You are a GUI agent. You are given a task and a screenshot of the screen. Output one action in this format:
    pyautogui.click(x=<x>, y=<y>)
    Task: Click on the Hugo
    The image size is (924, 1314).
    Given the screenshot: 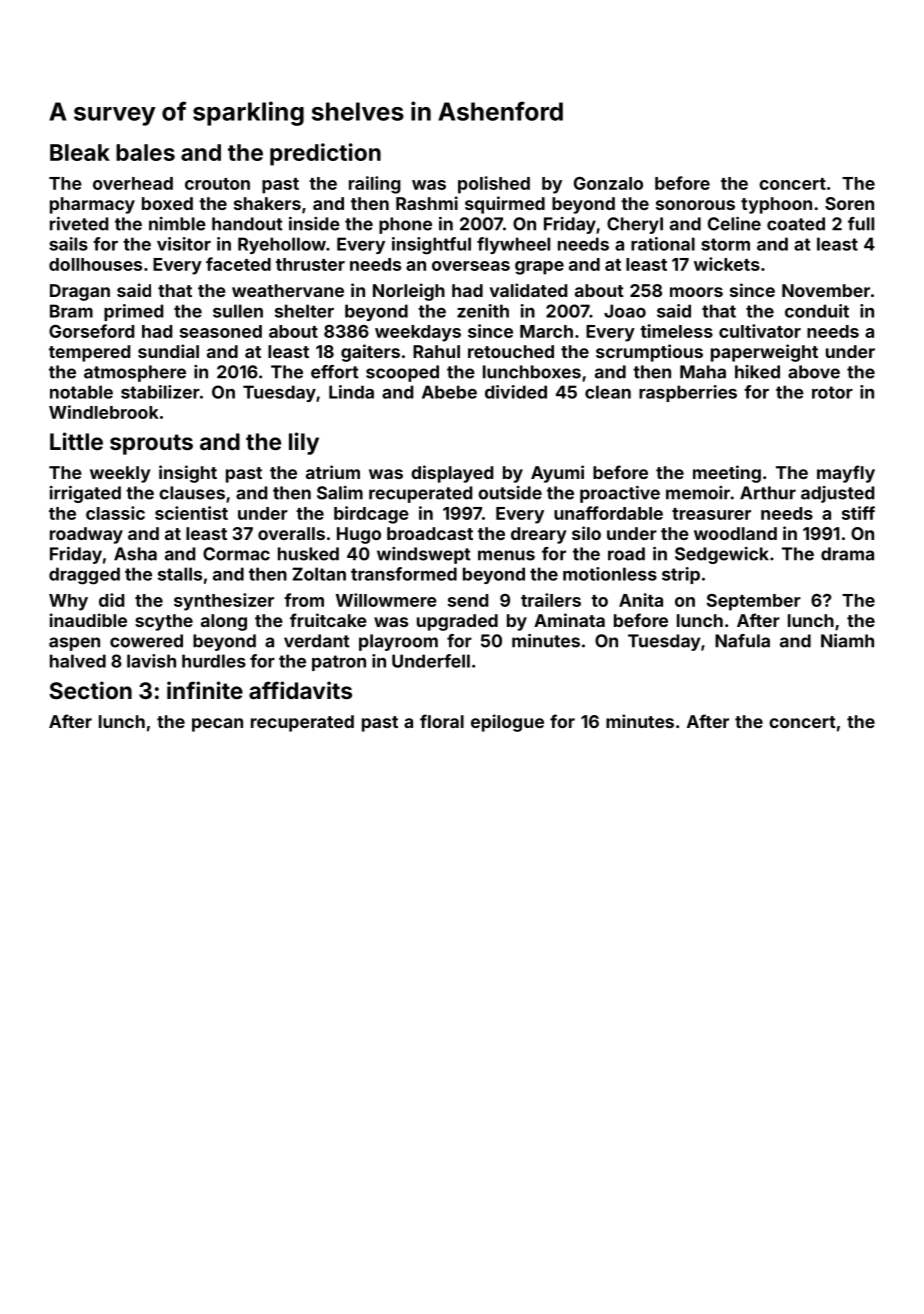 What is the action you would take?
    pyautogui.click(x=359, y=535)
